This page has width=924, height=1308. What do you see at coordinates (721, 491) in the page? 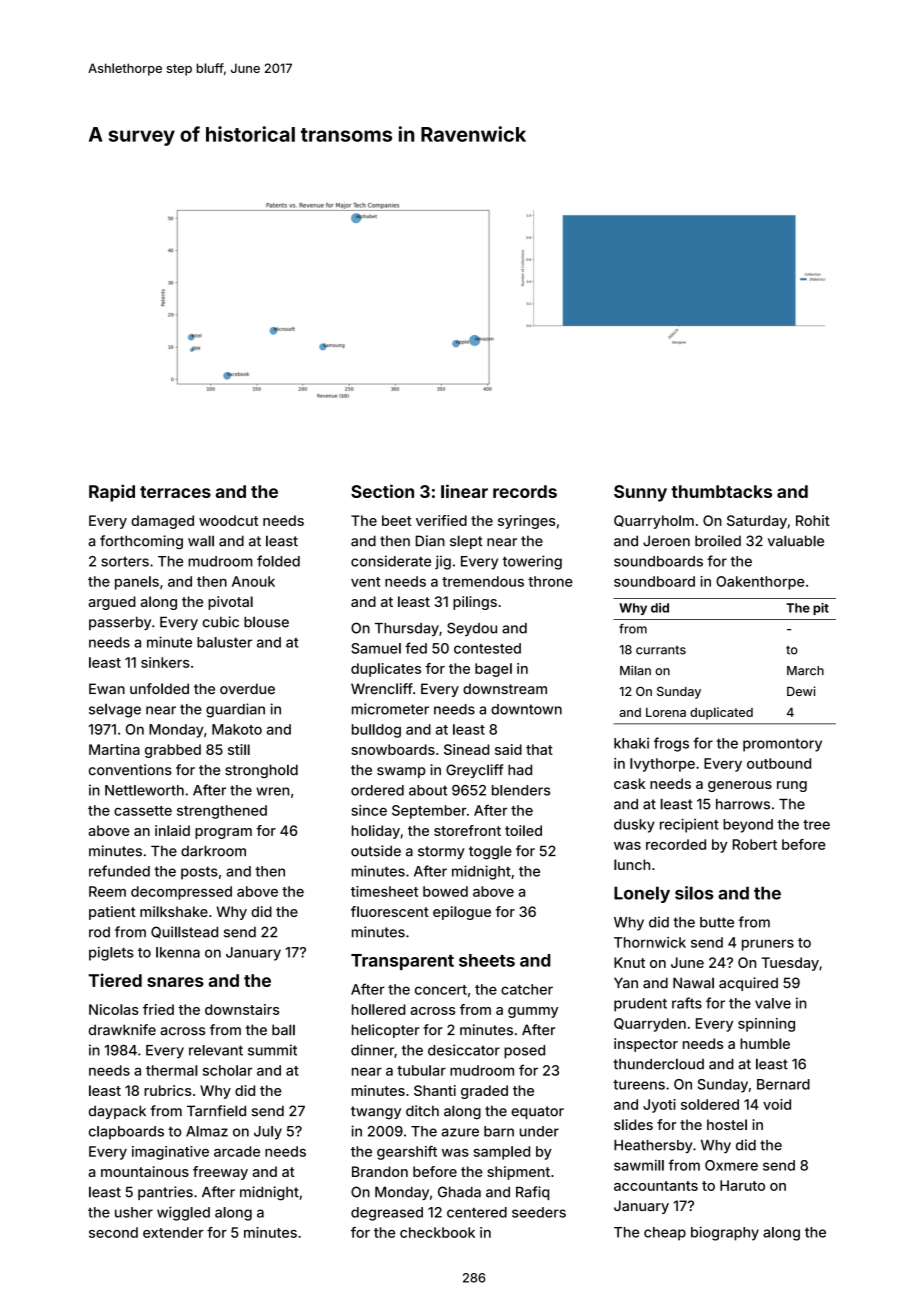
I see `thumbtacks` at bounding box center [721, 491].
